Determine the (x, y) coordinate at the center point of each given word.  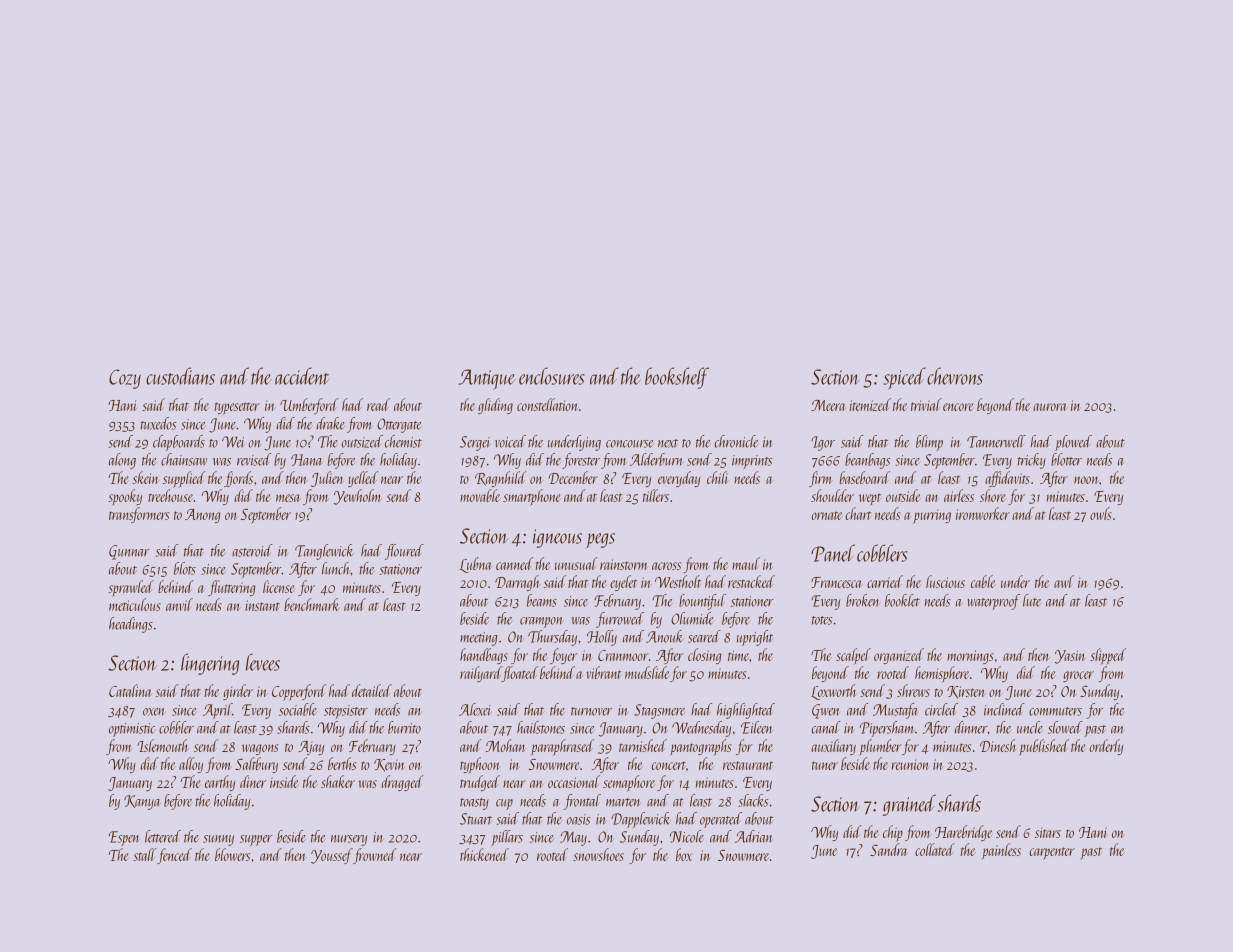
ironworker (983, 513)
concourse (629, 444)
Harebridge (964, 833)
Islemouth (162, 745)
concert (669, 765)
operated (721, 820)
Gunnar (129, 552)
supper (256, 840)
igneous (557, 538)
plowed (1073, 443)
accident (302, 376)
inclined (1004, 709)
